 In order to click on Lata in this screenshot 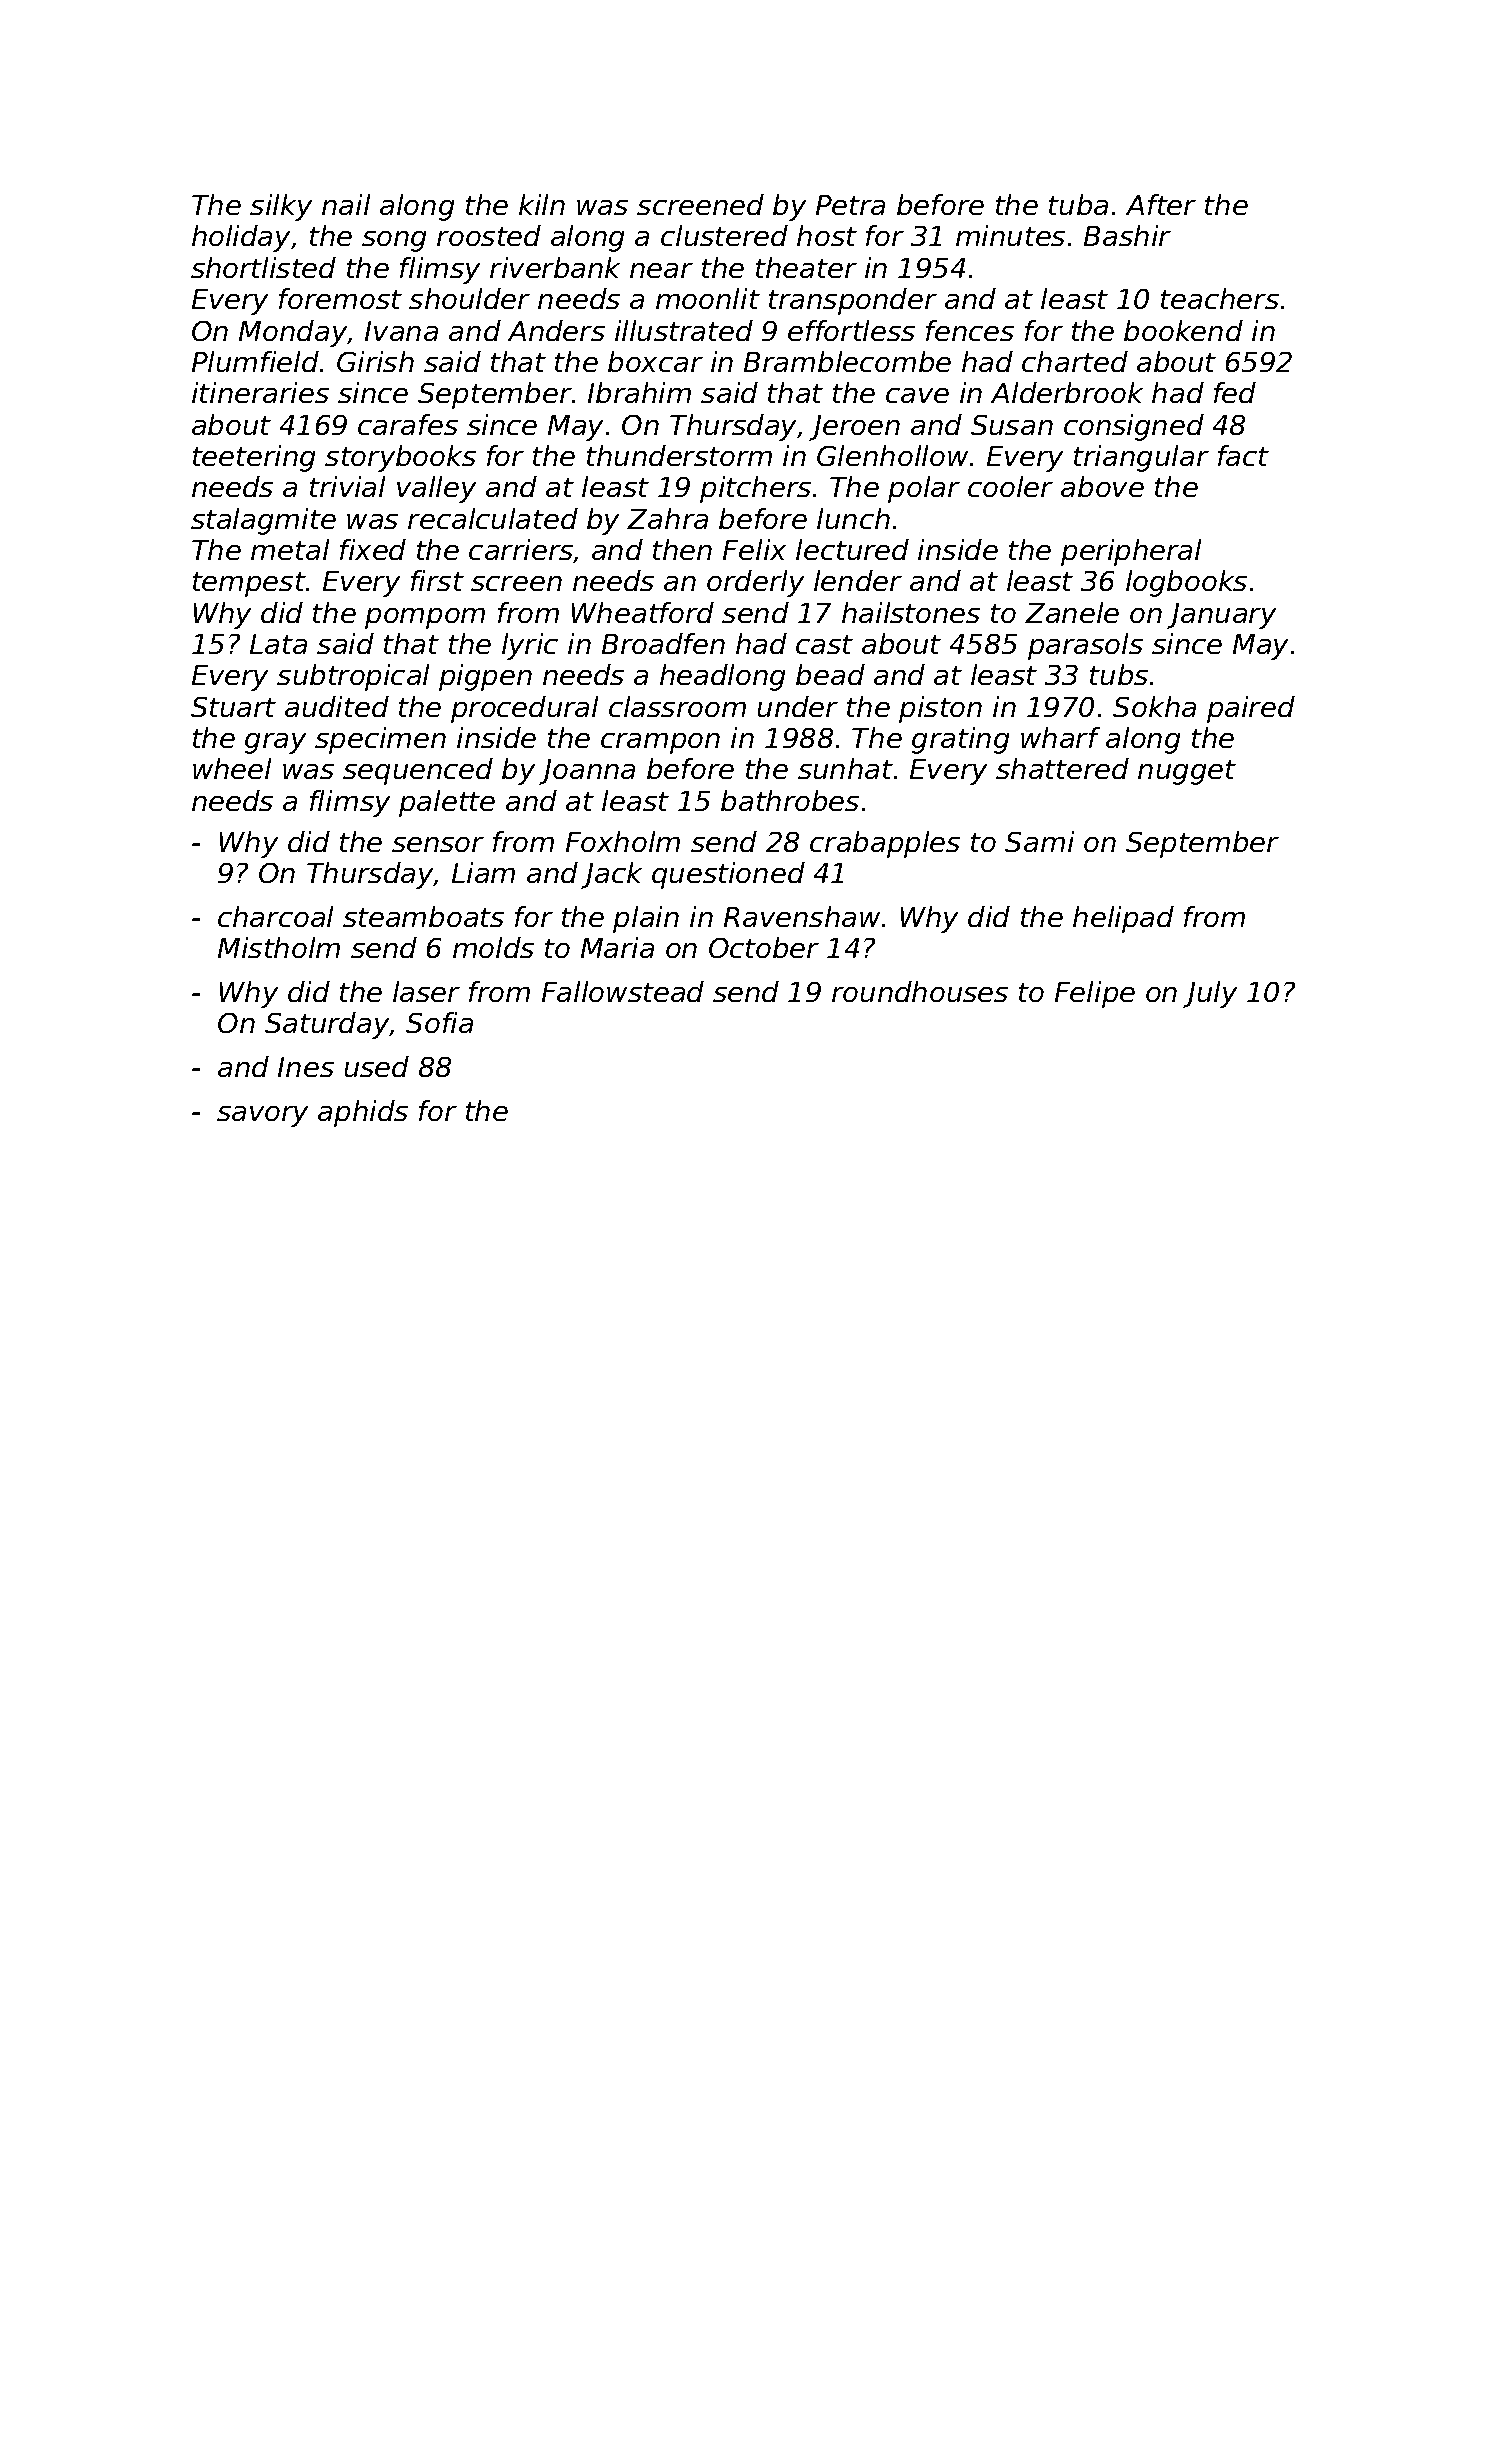, I will do `click(278, 644)`.
